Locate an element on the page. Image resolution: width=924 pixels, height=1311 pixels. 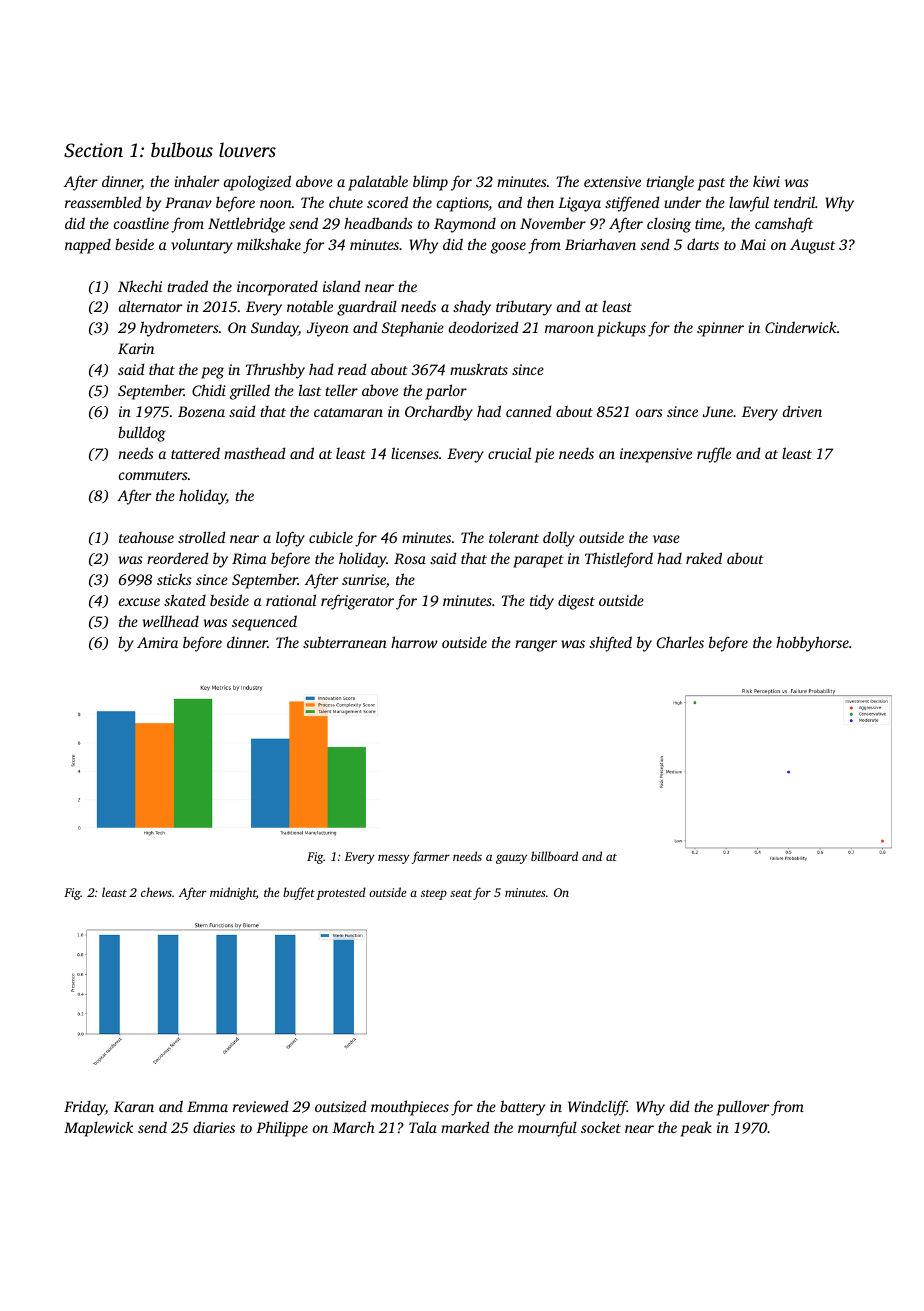
blimp is located at coordinates (430, 183).
